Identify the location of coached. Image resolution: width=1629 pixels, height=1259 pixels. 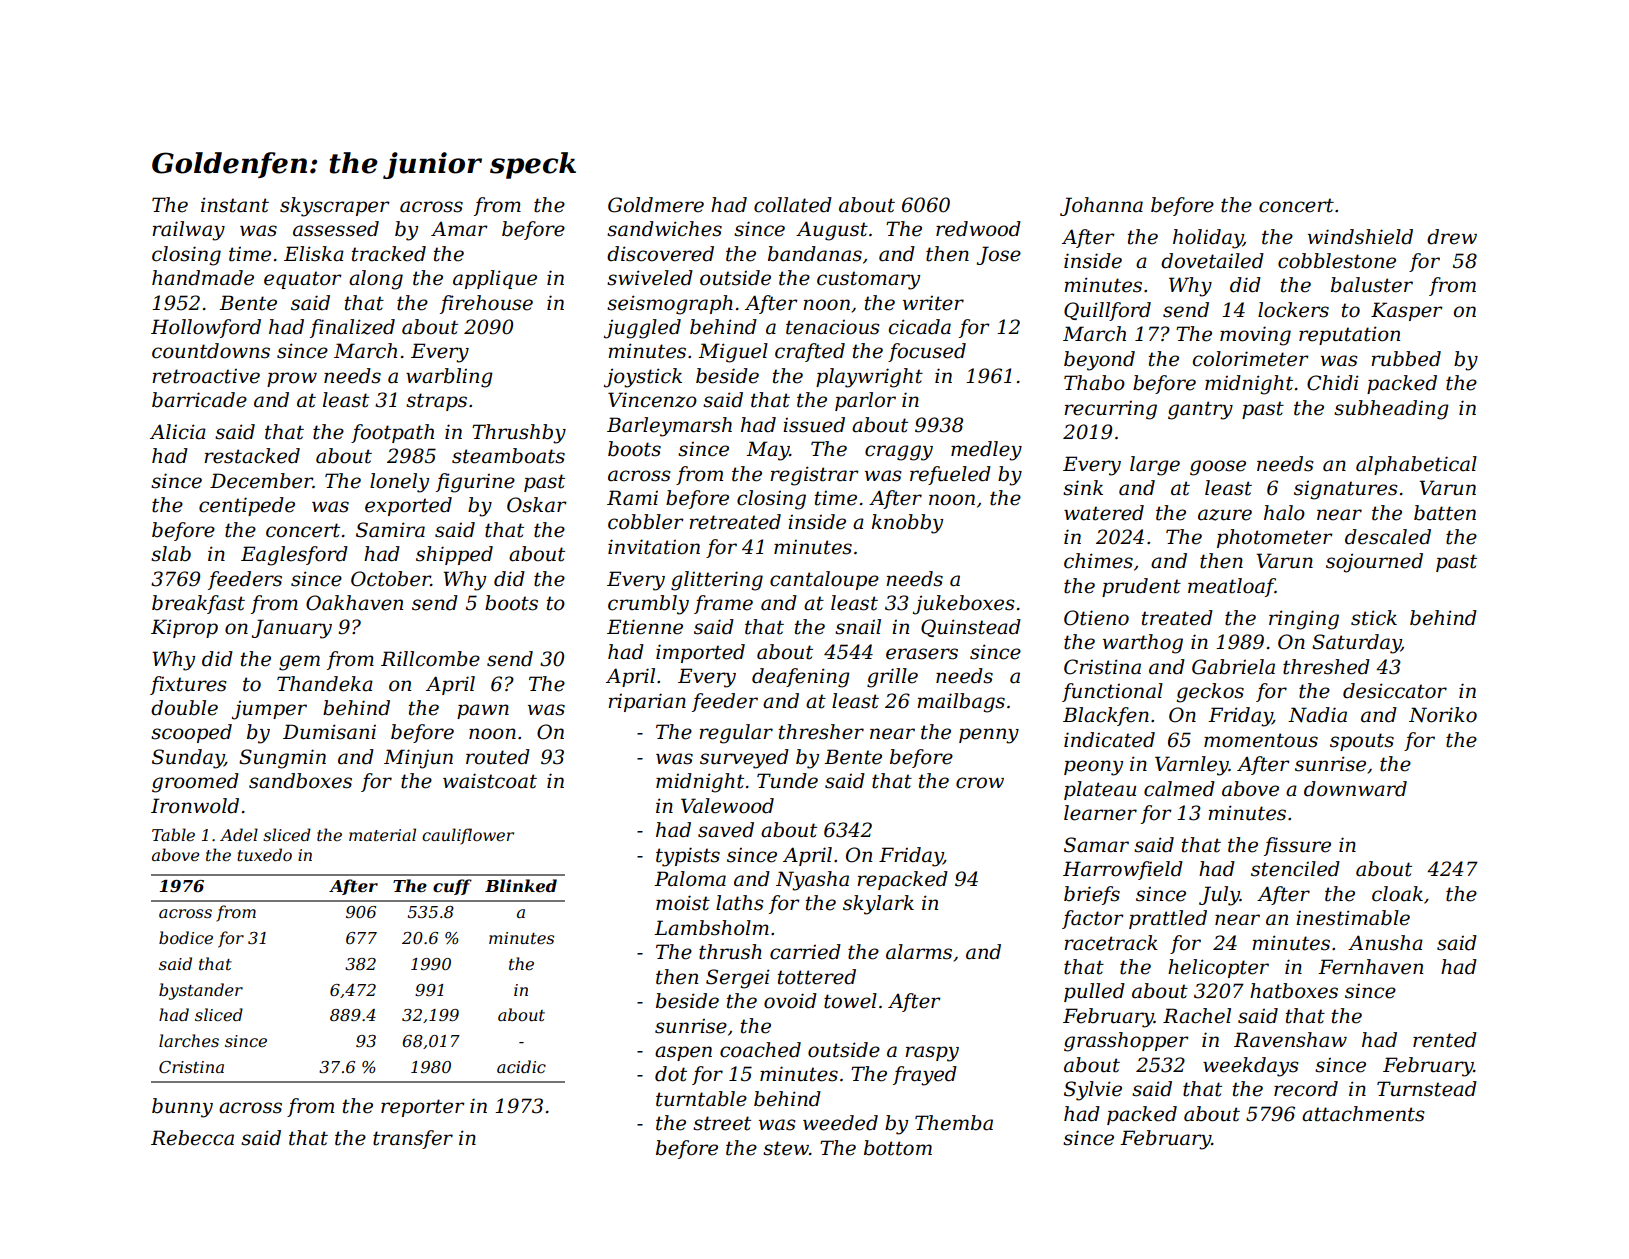
(760, 1050).
